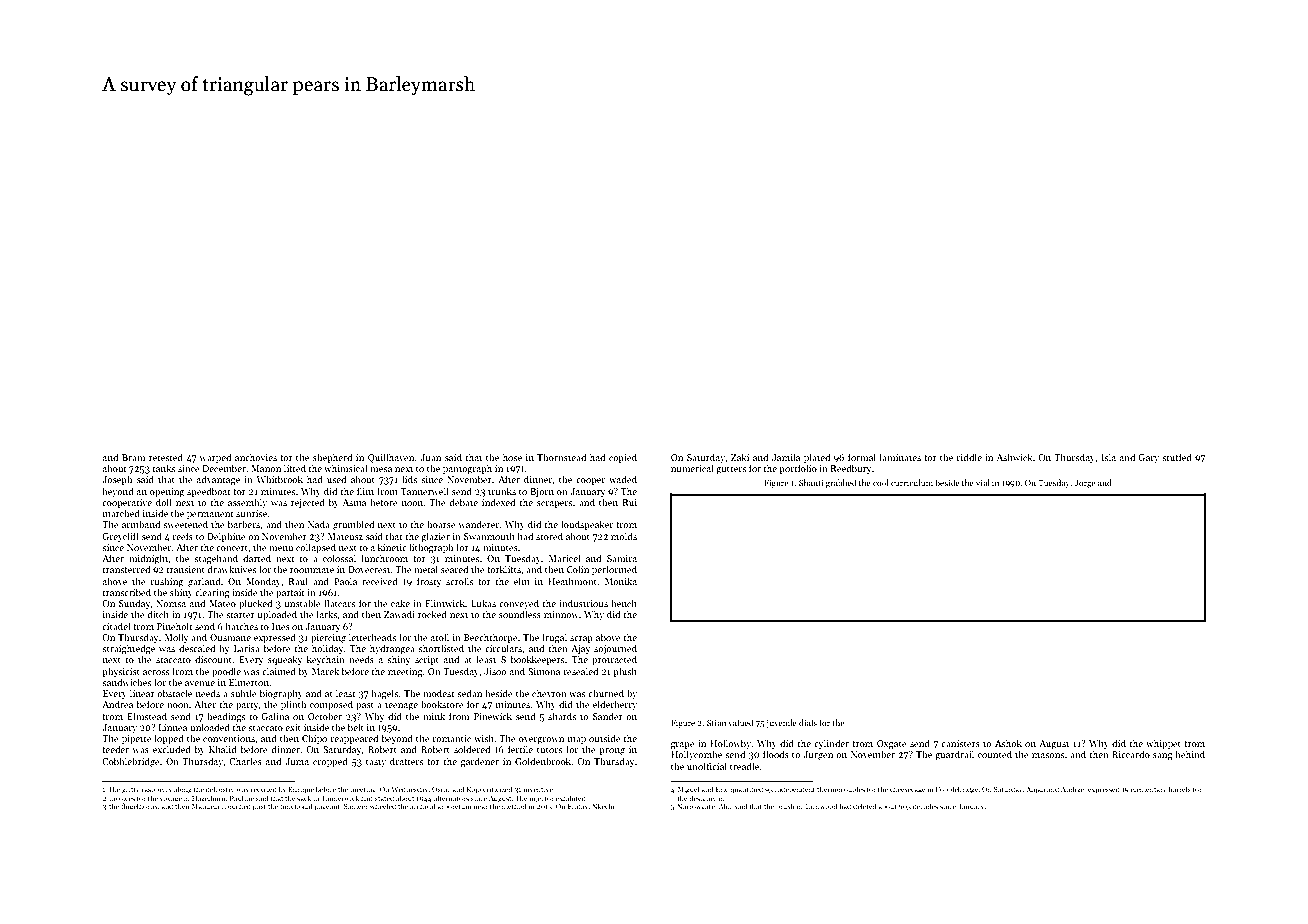  What do you see at coordinates (983, 482) in the screenshot?
I see `vial` at bounding box center [983, 482].
